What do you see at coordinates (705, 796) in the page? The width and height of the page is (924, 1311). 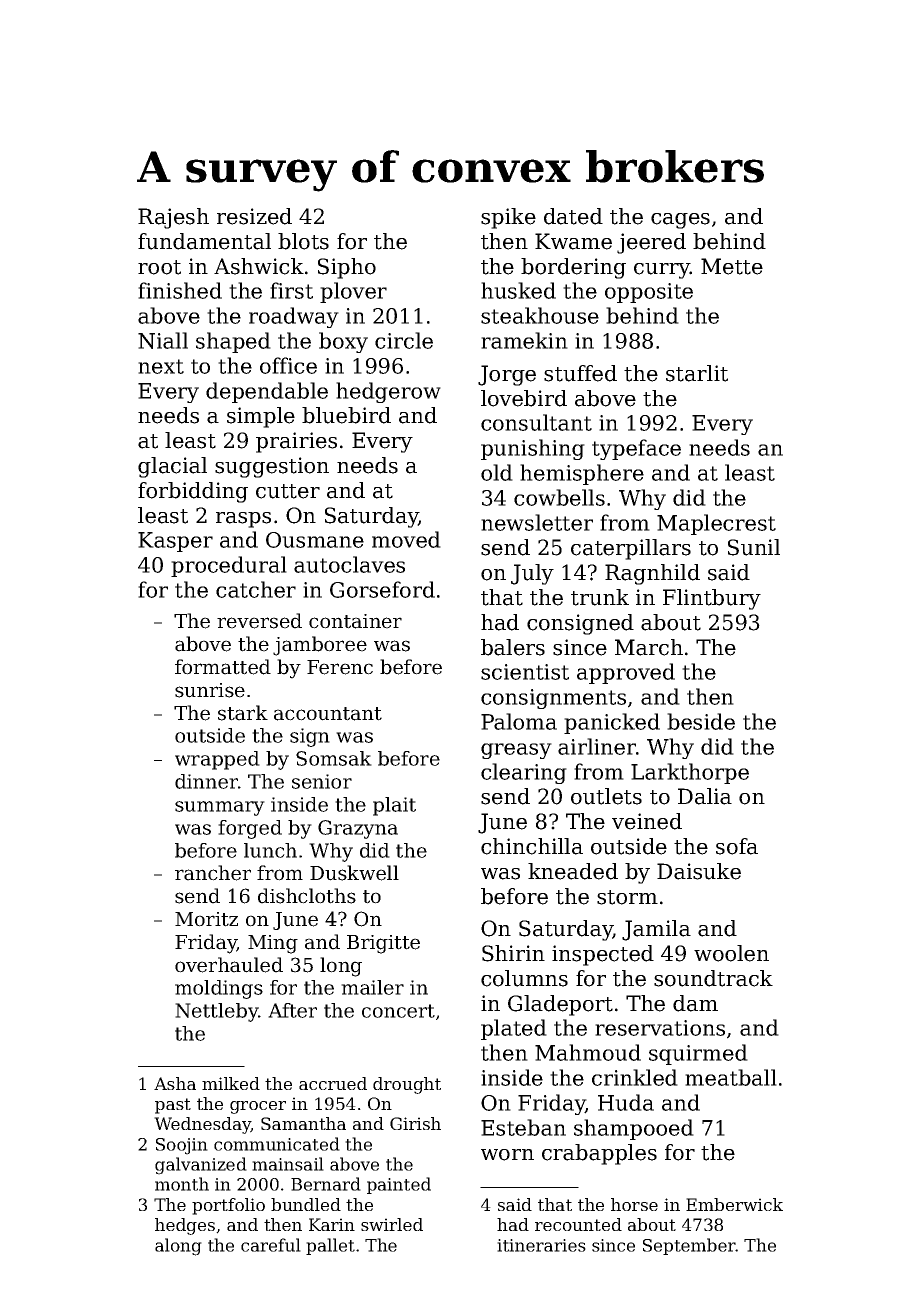 I see `Dalia` at bounding box center [705, 796].
